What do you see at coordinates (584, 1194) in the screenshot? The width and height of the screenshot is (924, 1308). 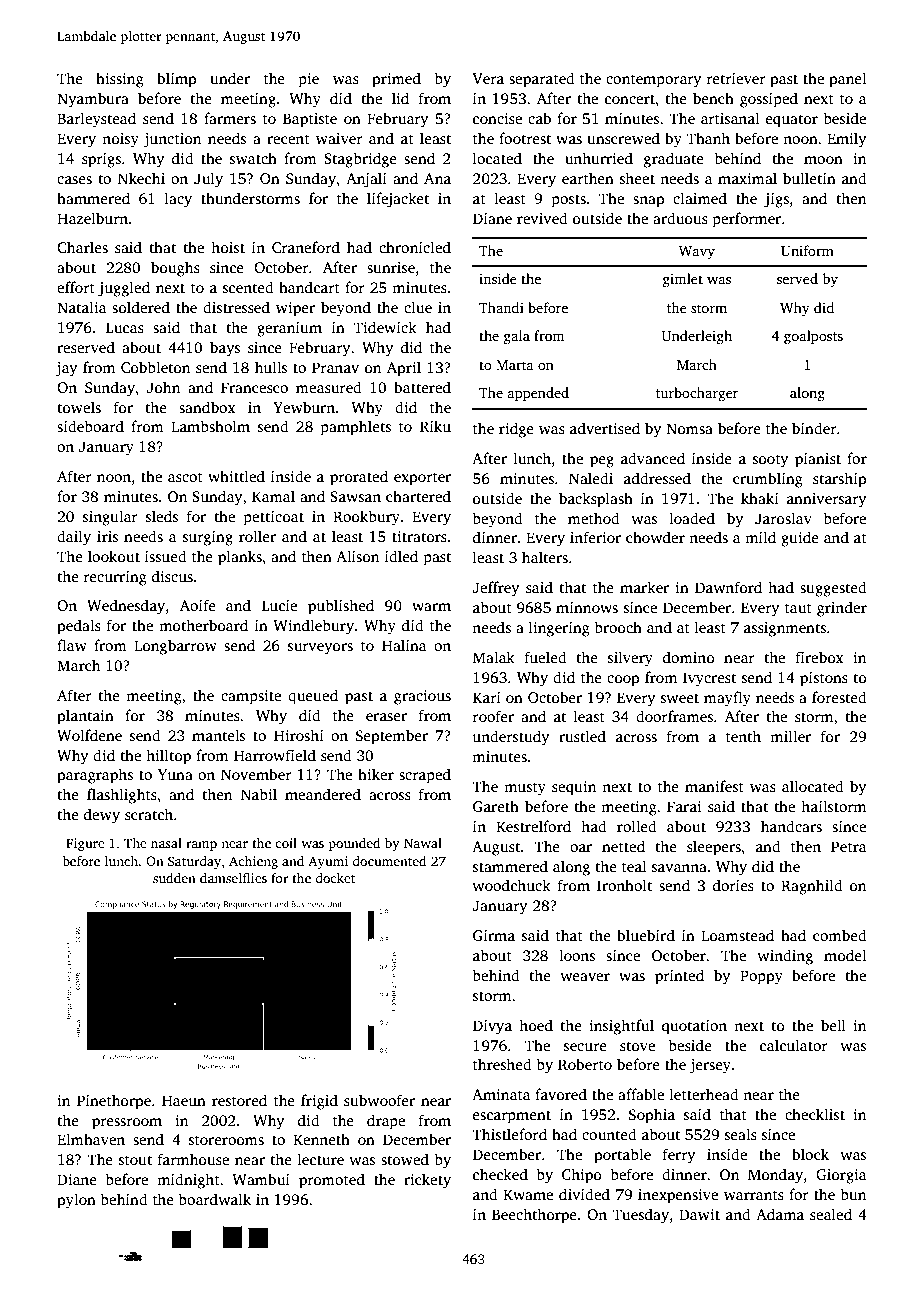 I see `divided` at bounding box center [584, 1194].
